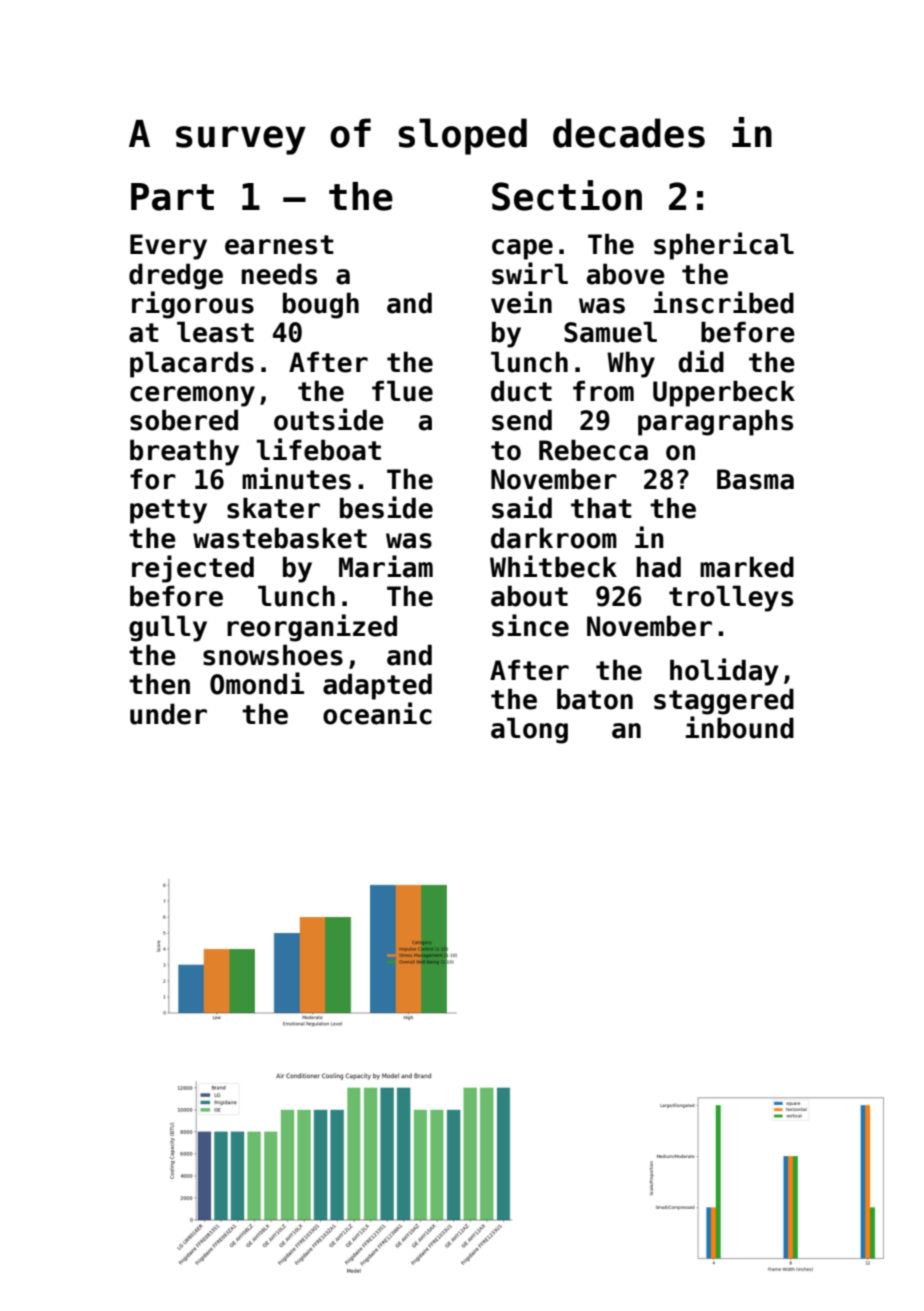  What do you see at coordinates (593, 450) in the document?
I see `Rebecca` at bounding box center [593, 450].
